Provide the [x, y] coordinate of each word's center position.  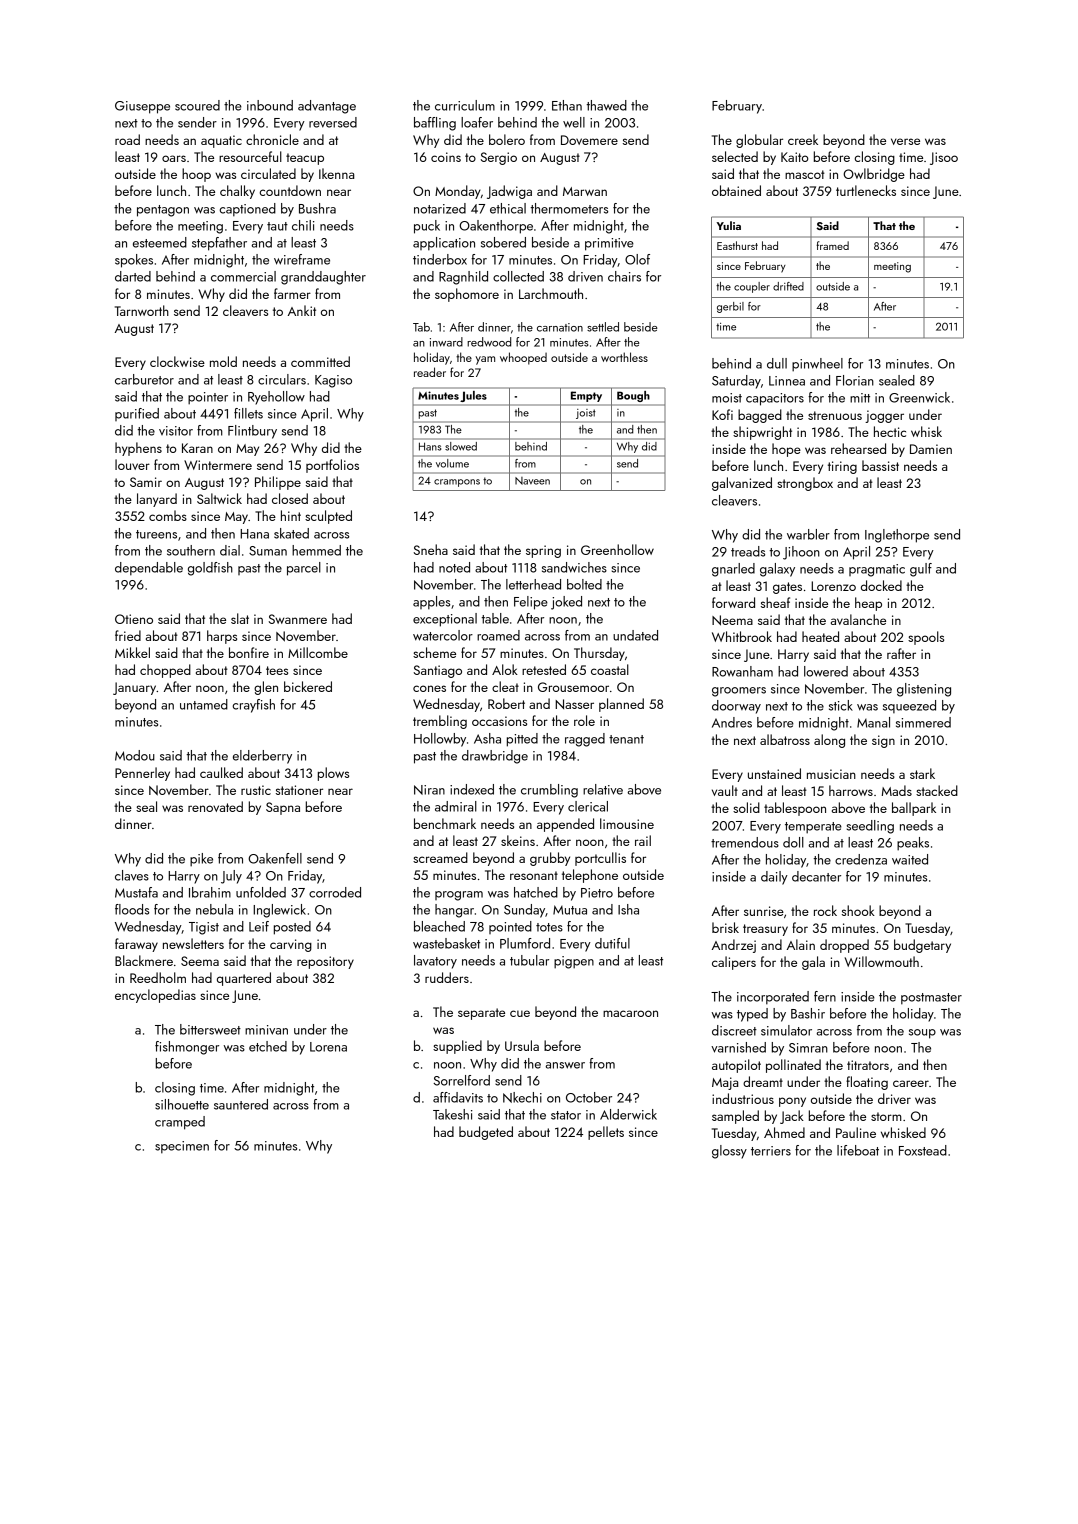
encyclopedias [155, 996]
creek [803, 139]
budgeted [486, 1133]
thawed [606, 105]
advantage [327, 107]
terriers [771, 1151]
